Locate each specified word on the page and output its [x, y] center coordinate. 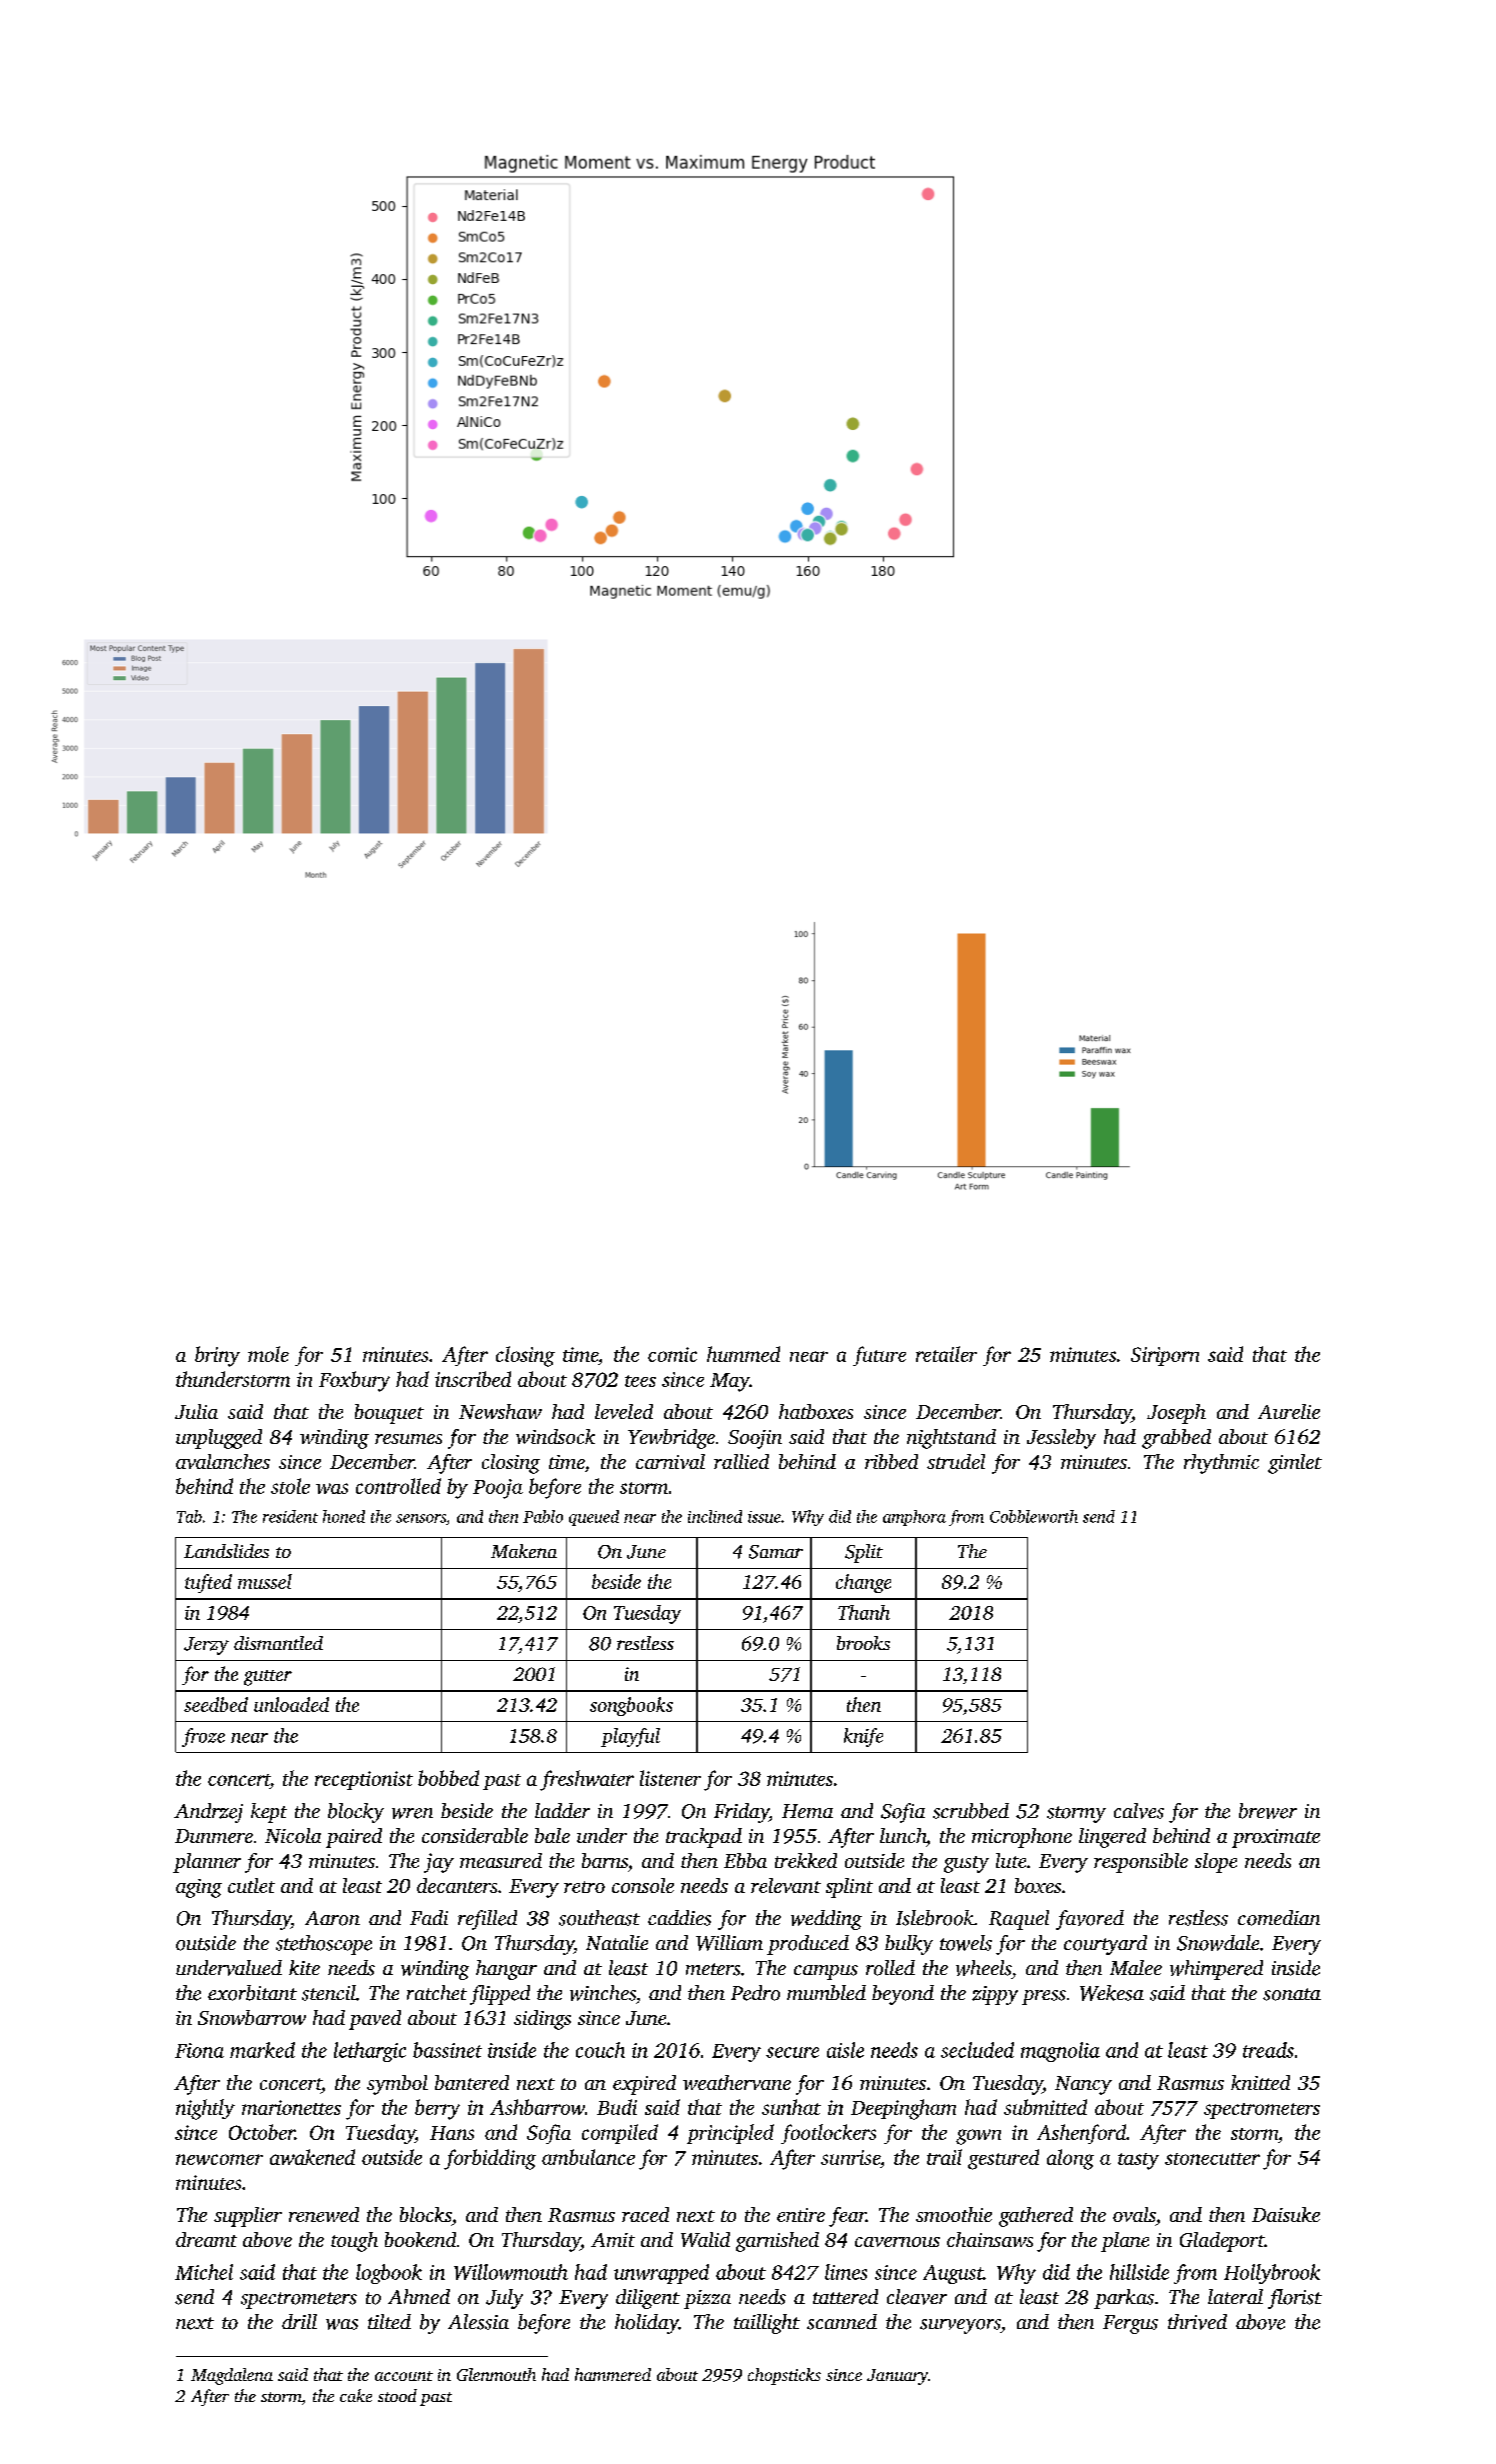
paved [375, 2020]
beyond [903, 1995]
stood [397, 2395]
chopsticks [784, 2376]
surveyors [960, 2326]
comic [672, 1354]
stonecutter [1212, 2159]
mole [268, 1354]
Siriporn [1165, 1356]
